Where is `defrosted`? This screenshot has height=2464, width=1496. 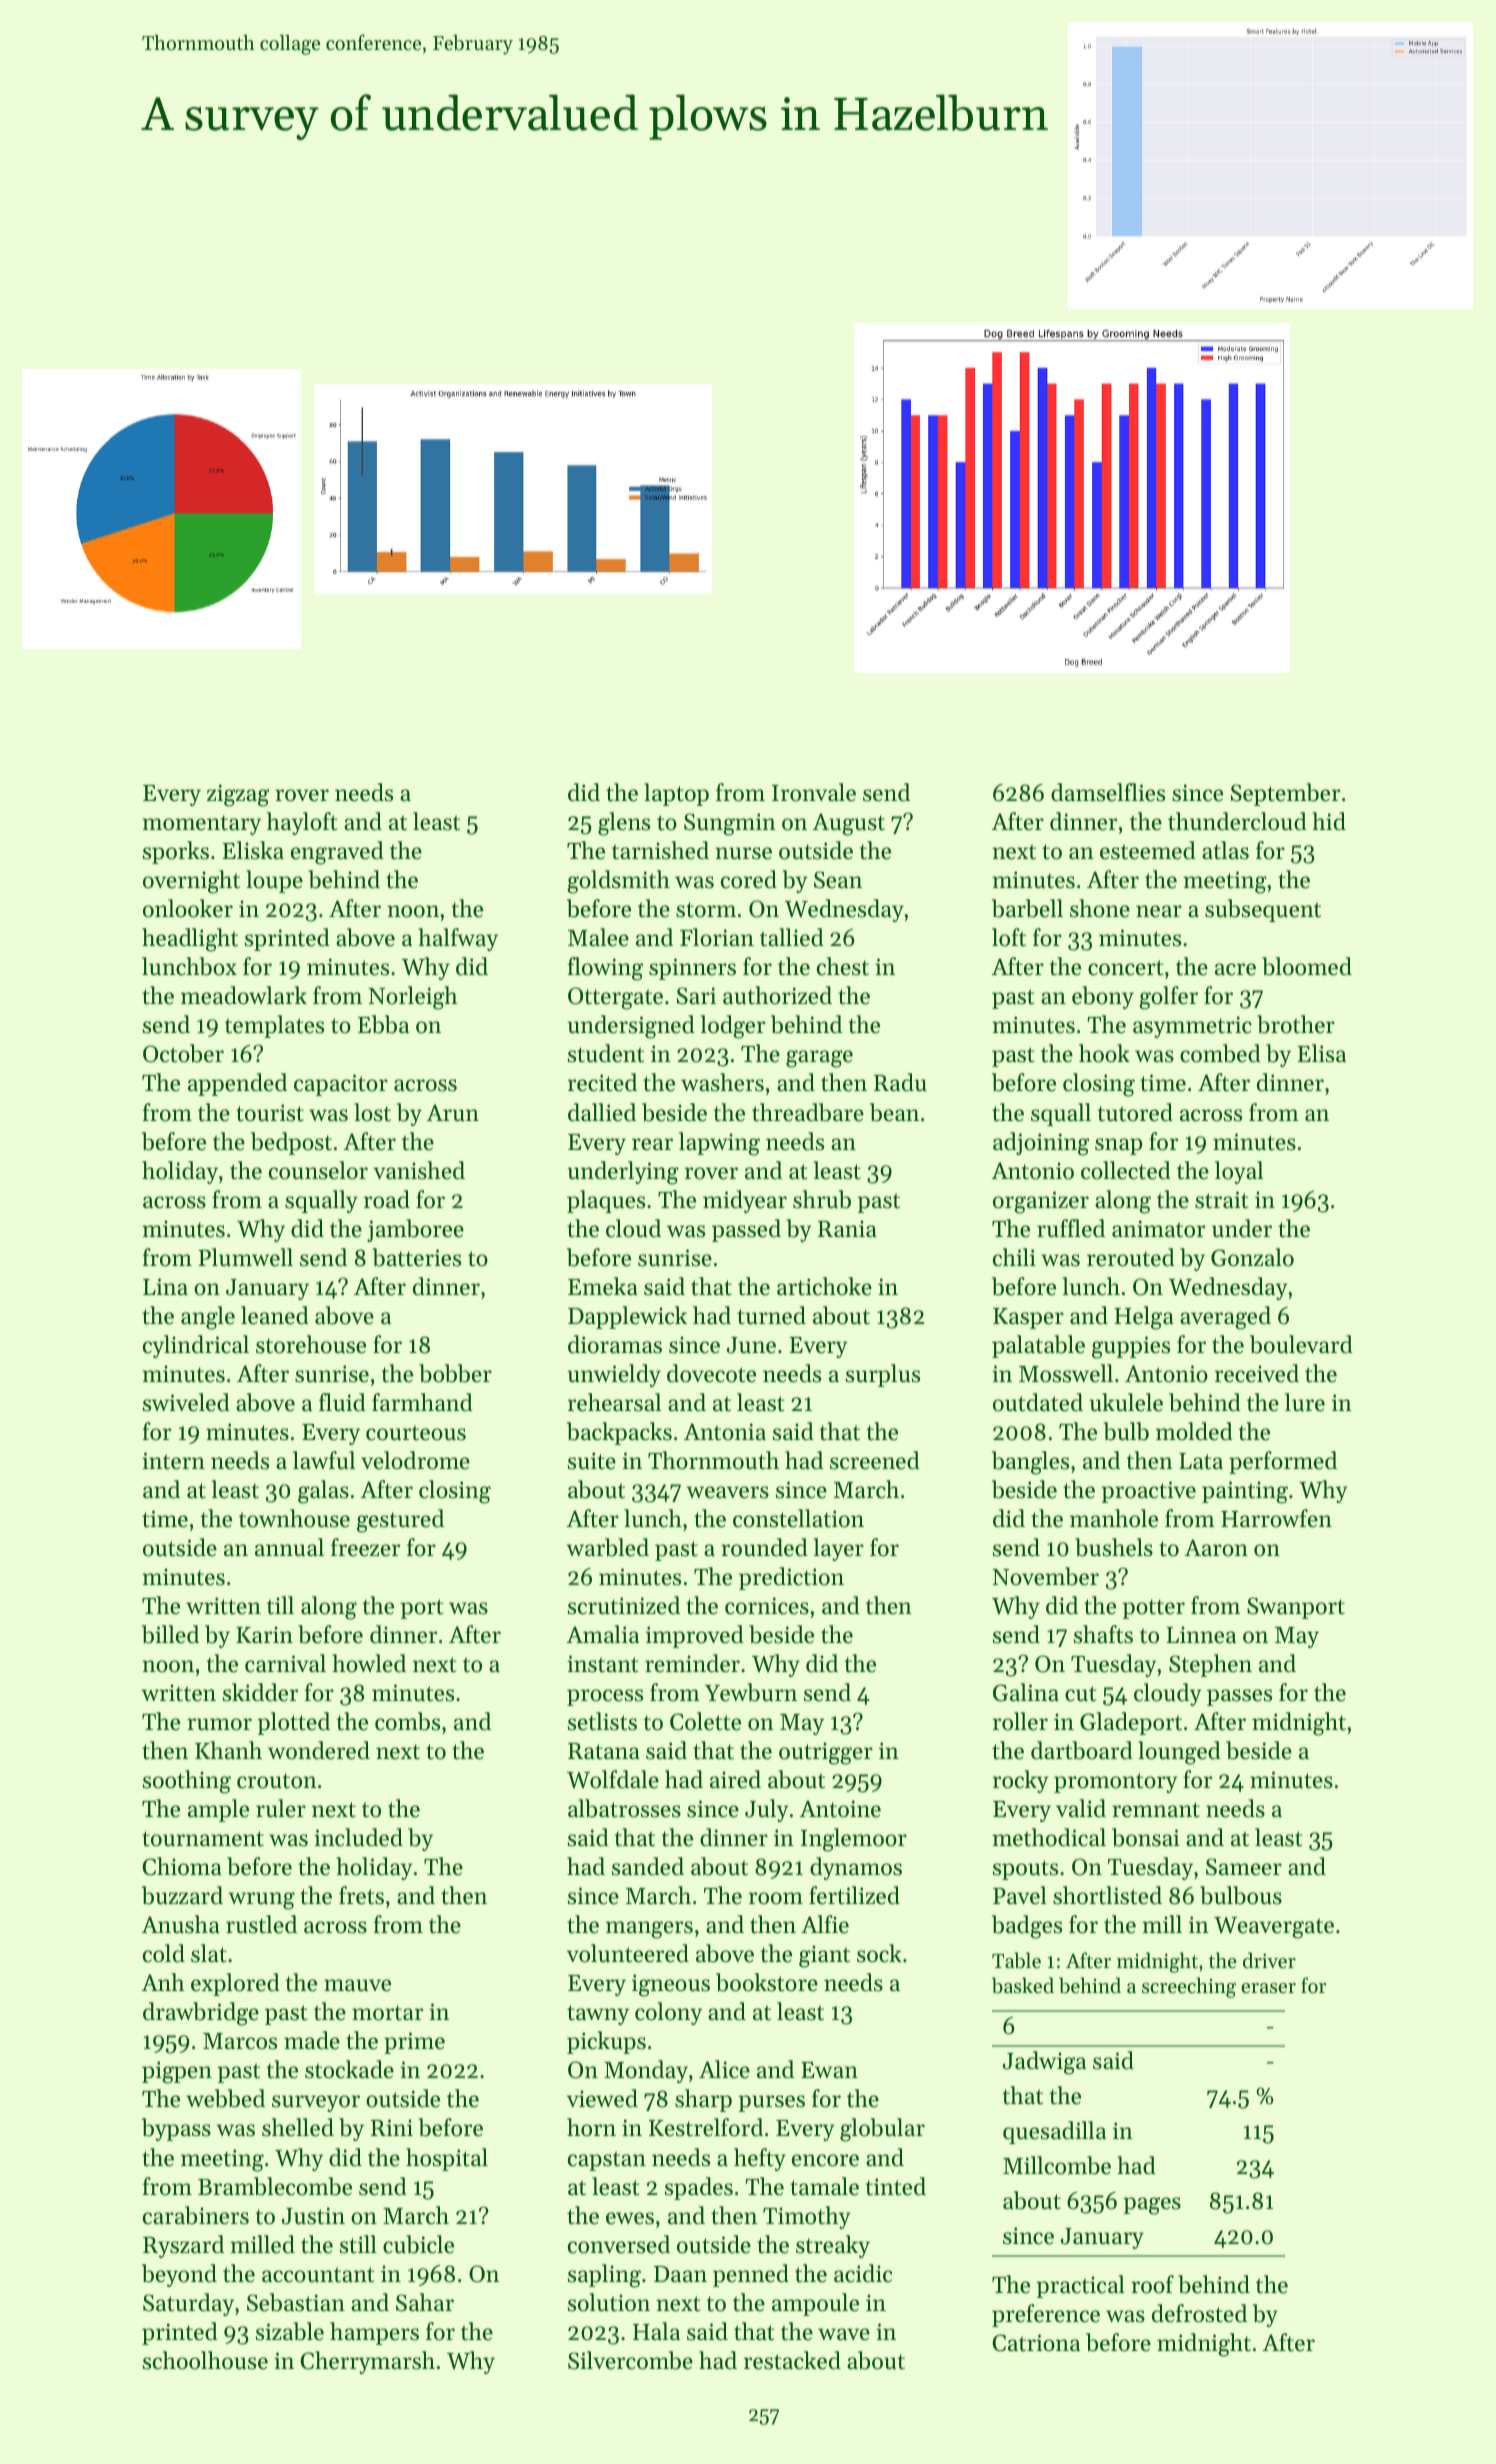
defrosted is located at coordinates (1199, 2313).
